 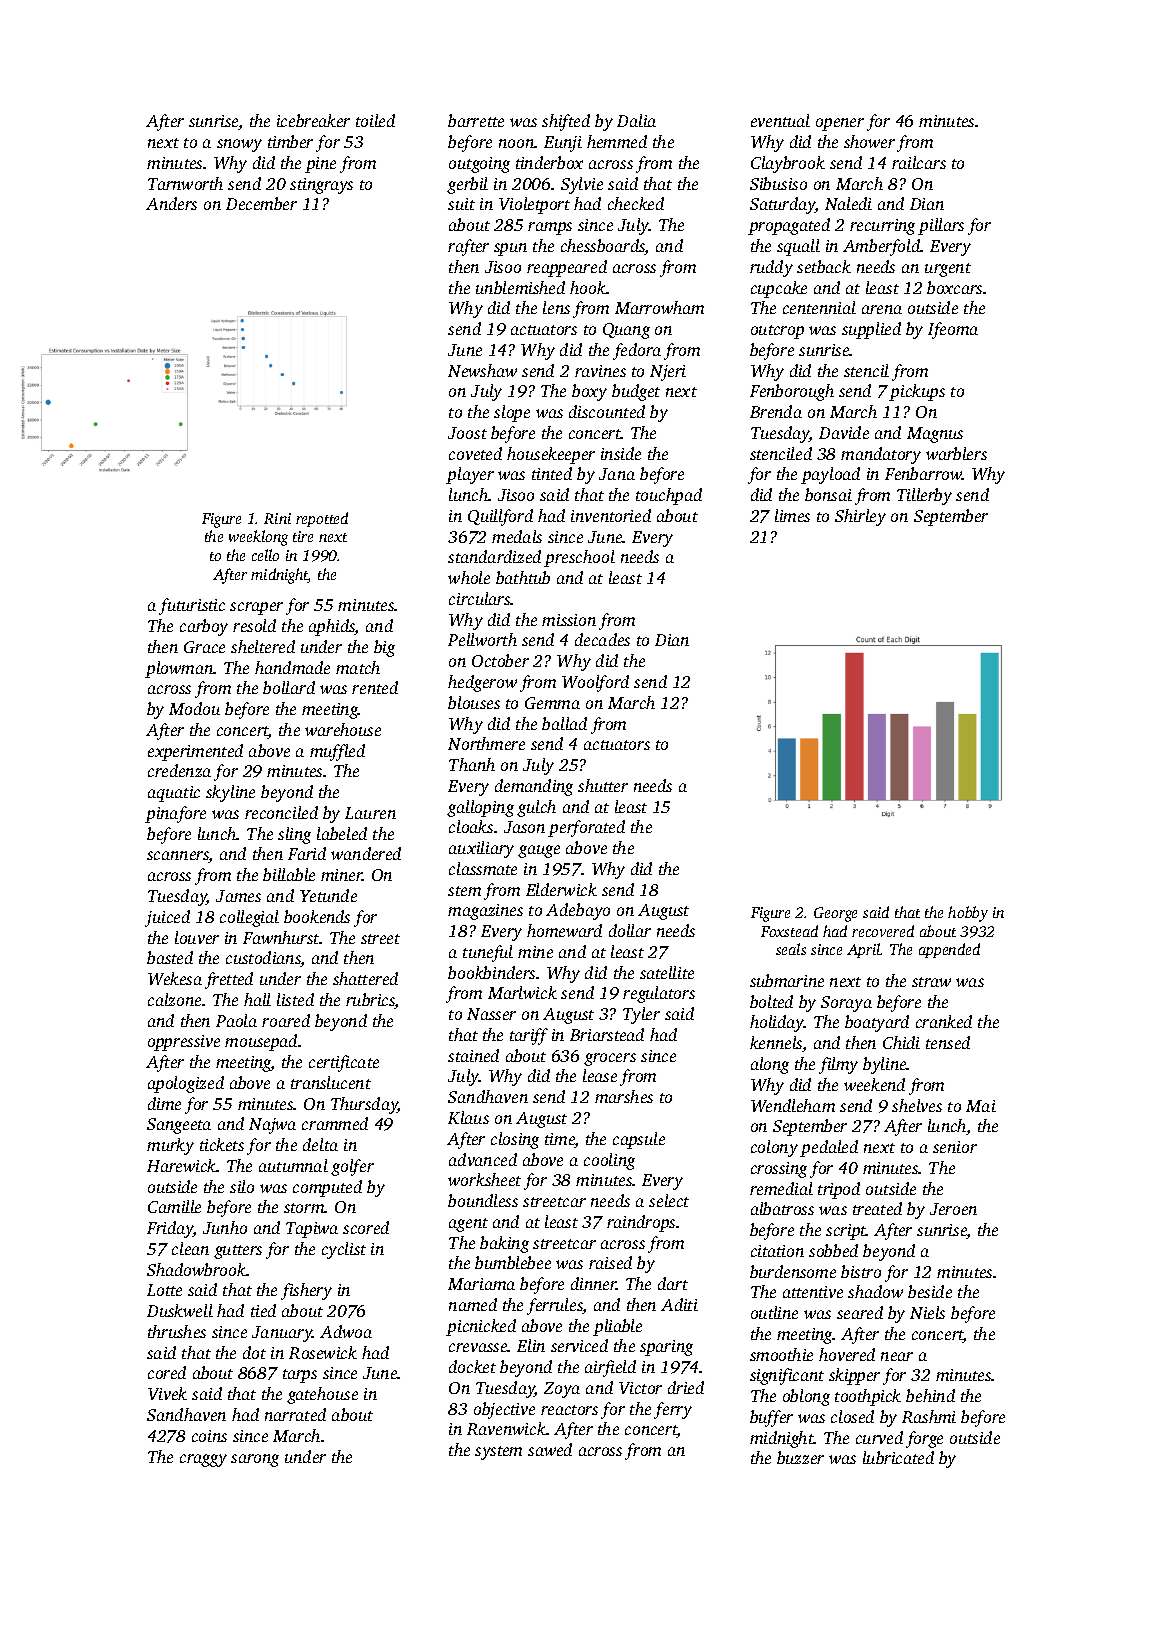 What do you see at coordinates (494, 556) in the document?
I see `standardized` at bounding box center [494, 556].
